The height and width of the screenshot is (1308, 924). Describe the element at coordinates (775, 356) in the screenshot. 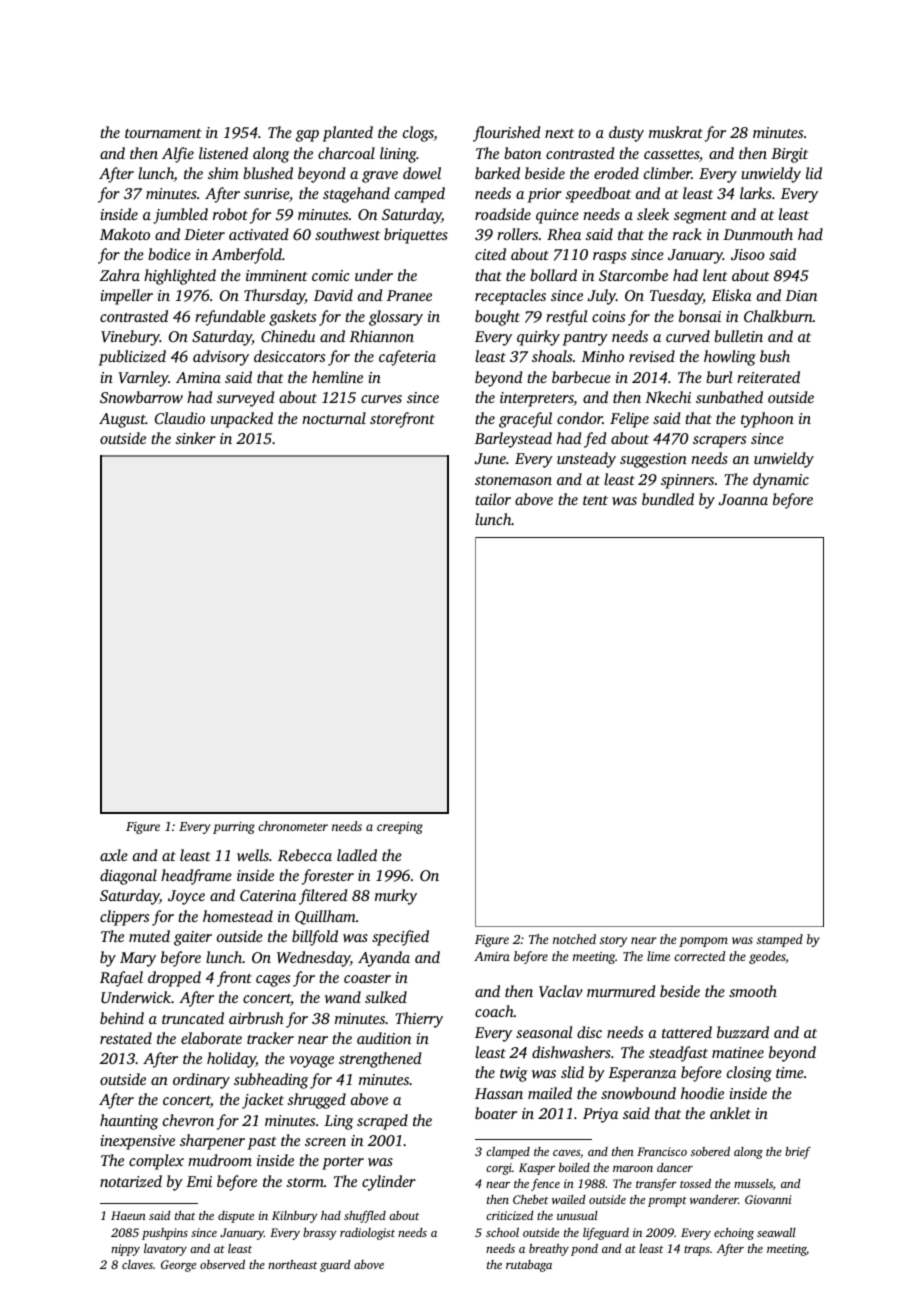

I see `bush` at that location.
